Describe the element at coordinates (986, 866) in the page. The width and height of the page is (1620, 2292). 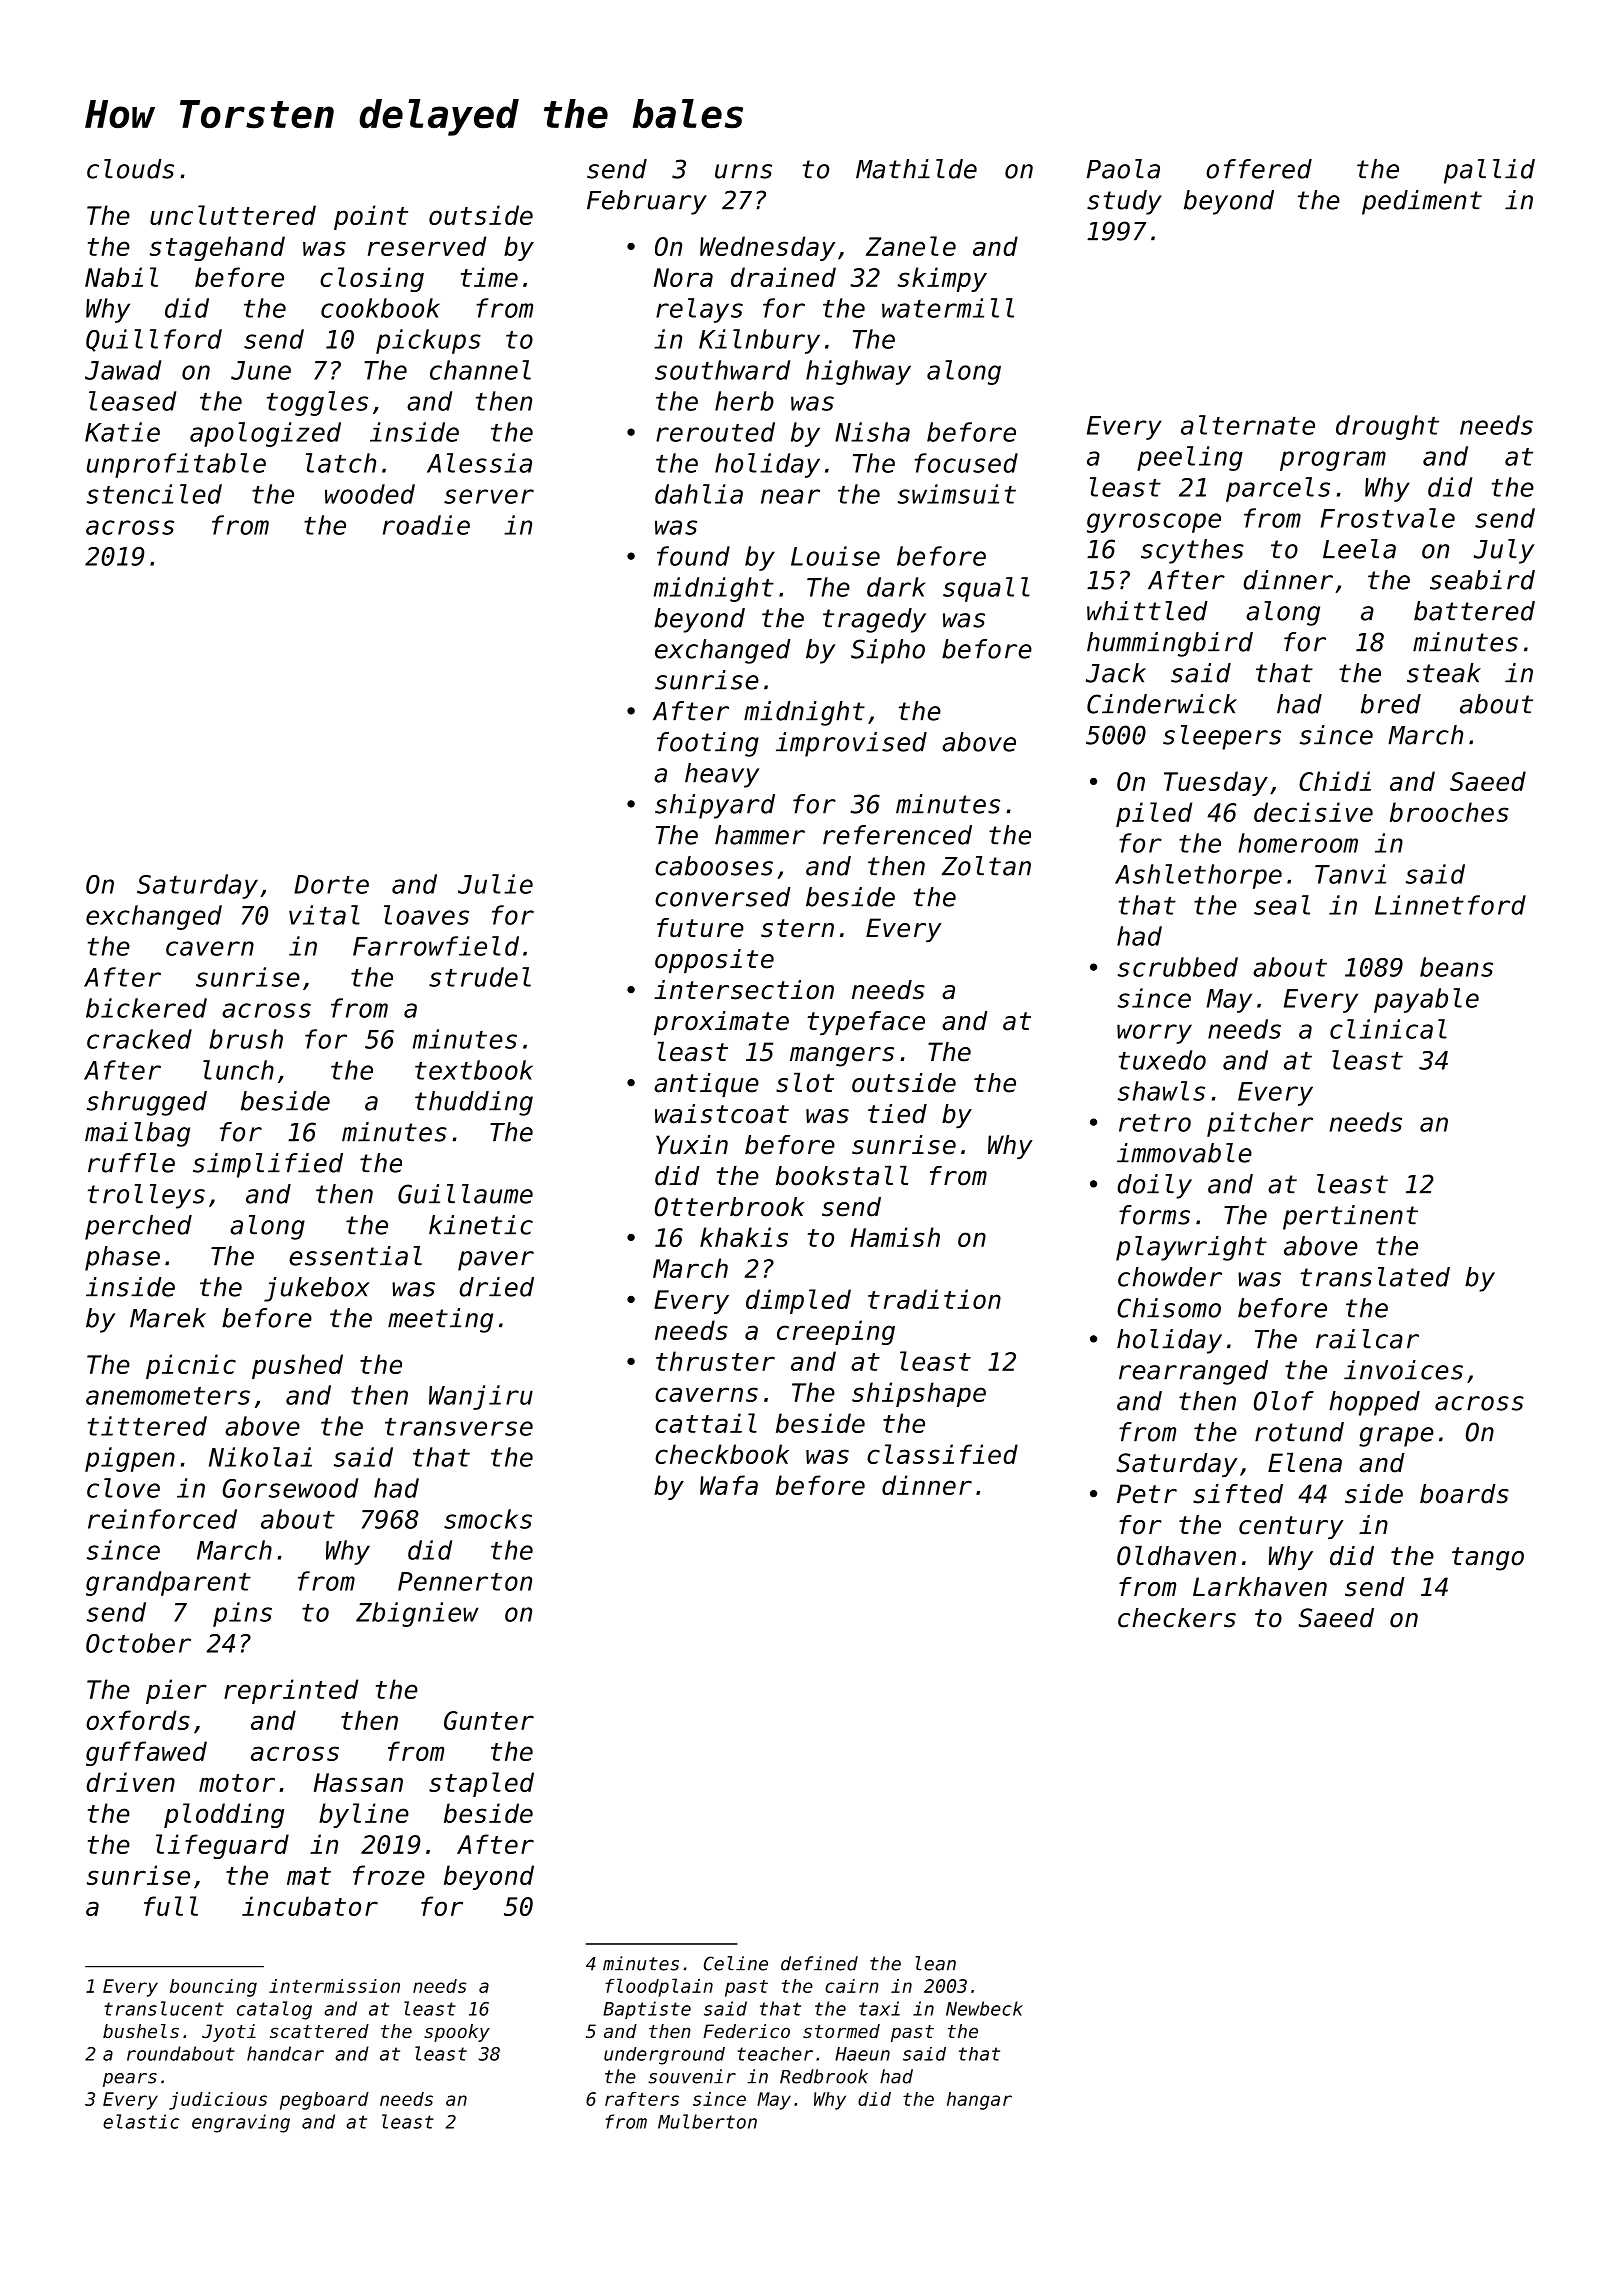
I see `Zoltan` at that location.
